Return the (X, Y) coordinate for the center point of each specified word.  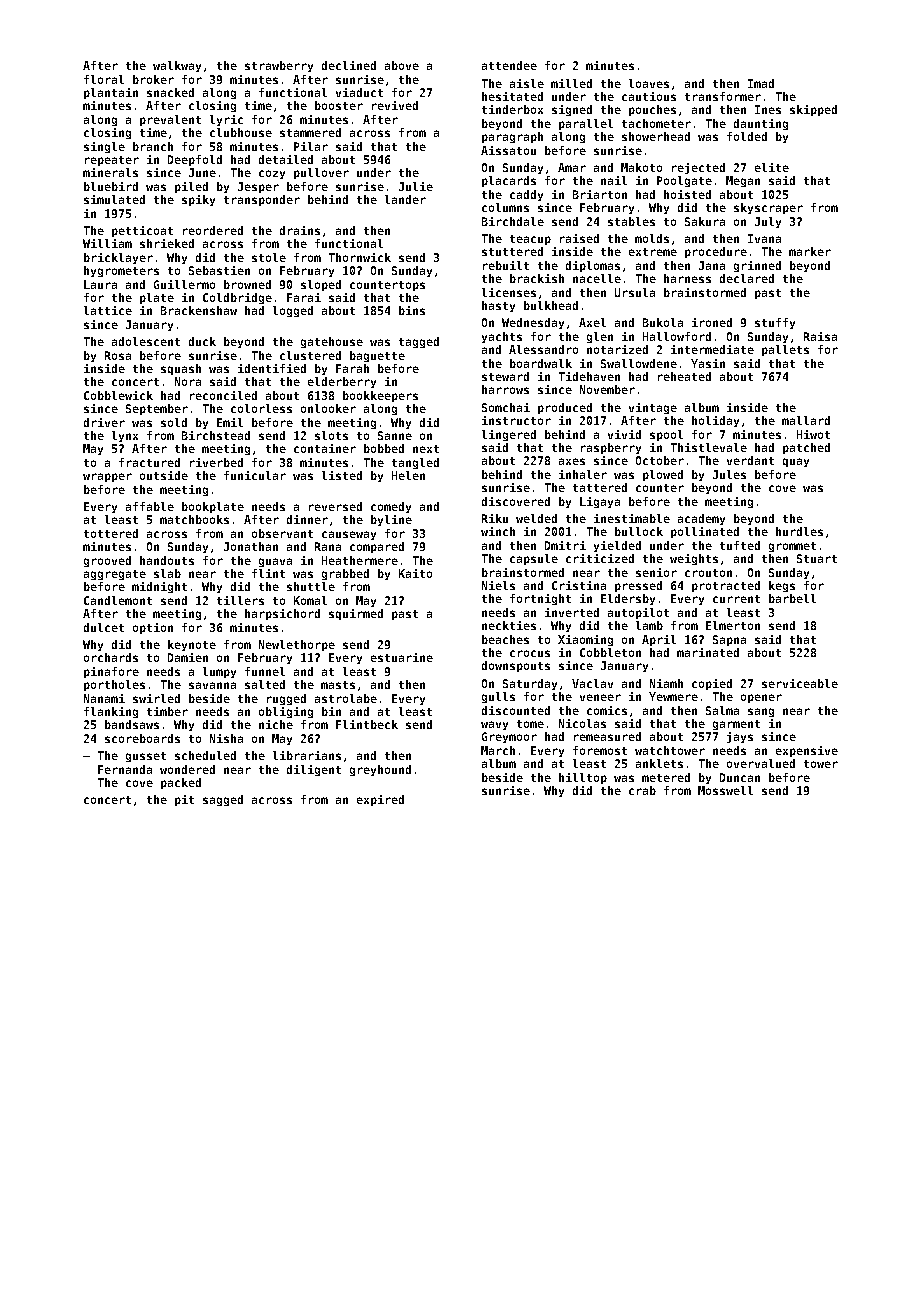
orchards (111, 657)
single (104, 147)
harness (687, 278)
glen (600, 337)
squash (181, 369)
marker (810, 251)
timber (167, 711)
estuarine (402, 657)
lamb (649, 625)
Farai (304, 297)
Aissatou (508, 150)
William (107, 243)
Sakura (705, 221)
